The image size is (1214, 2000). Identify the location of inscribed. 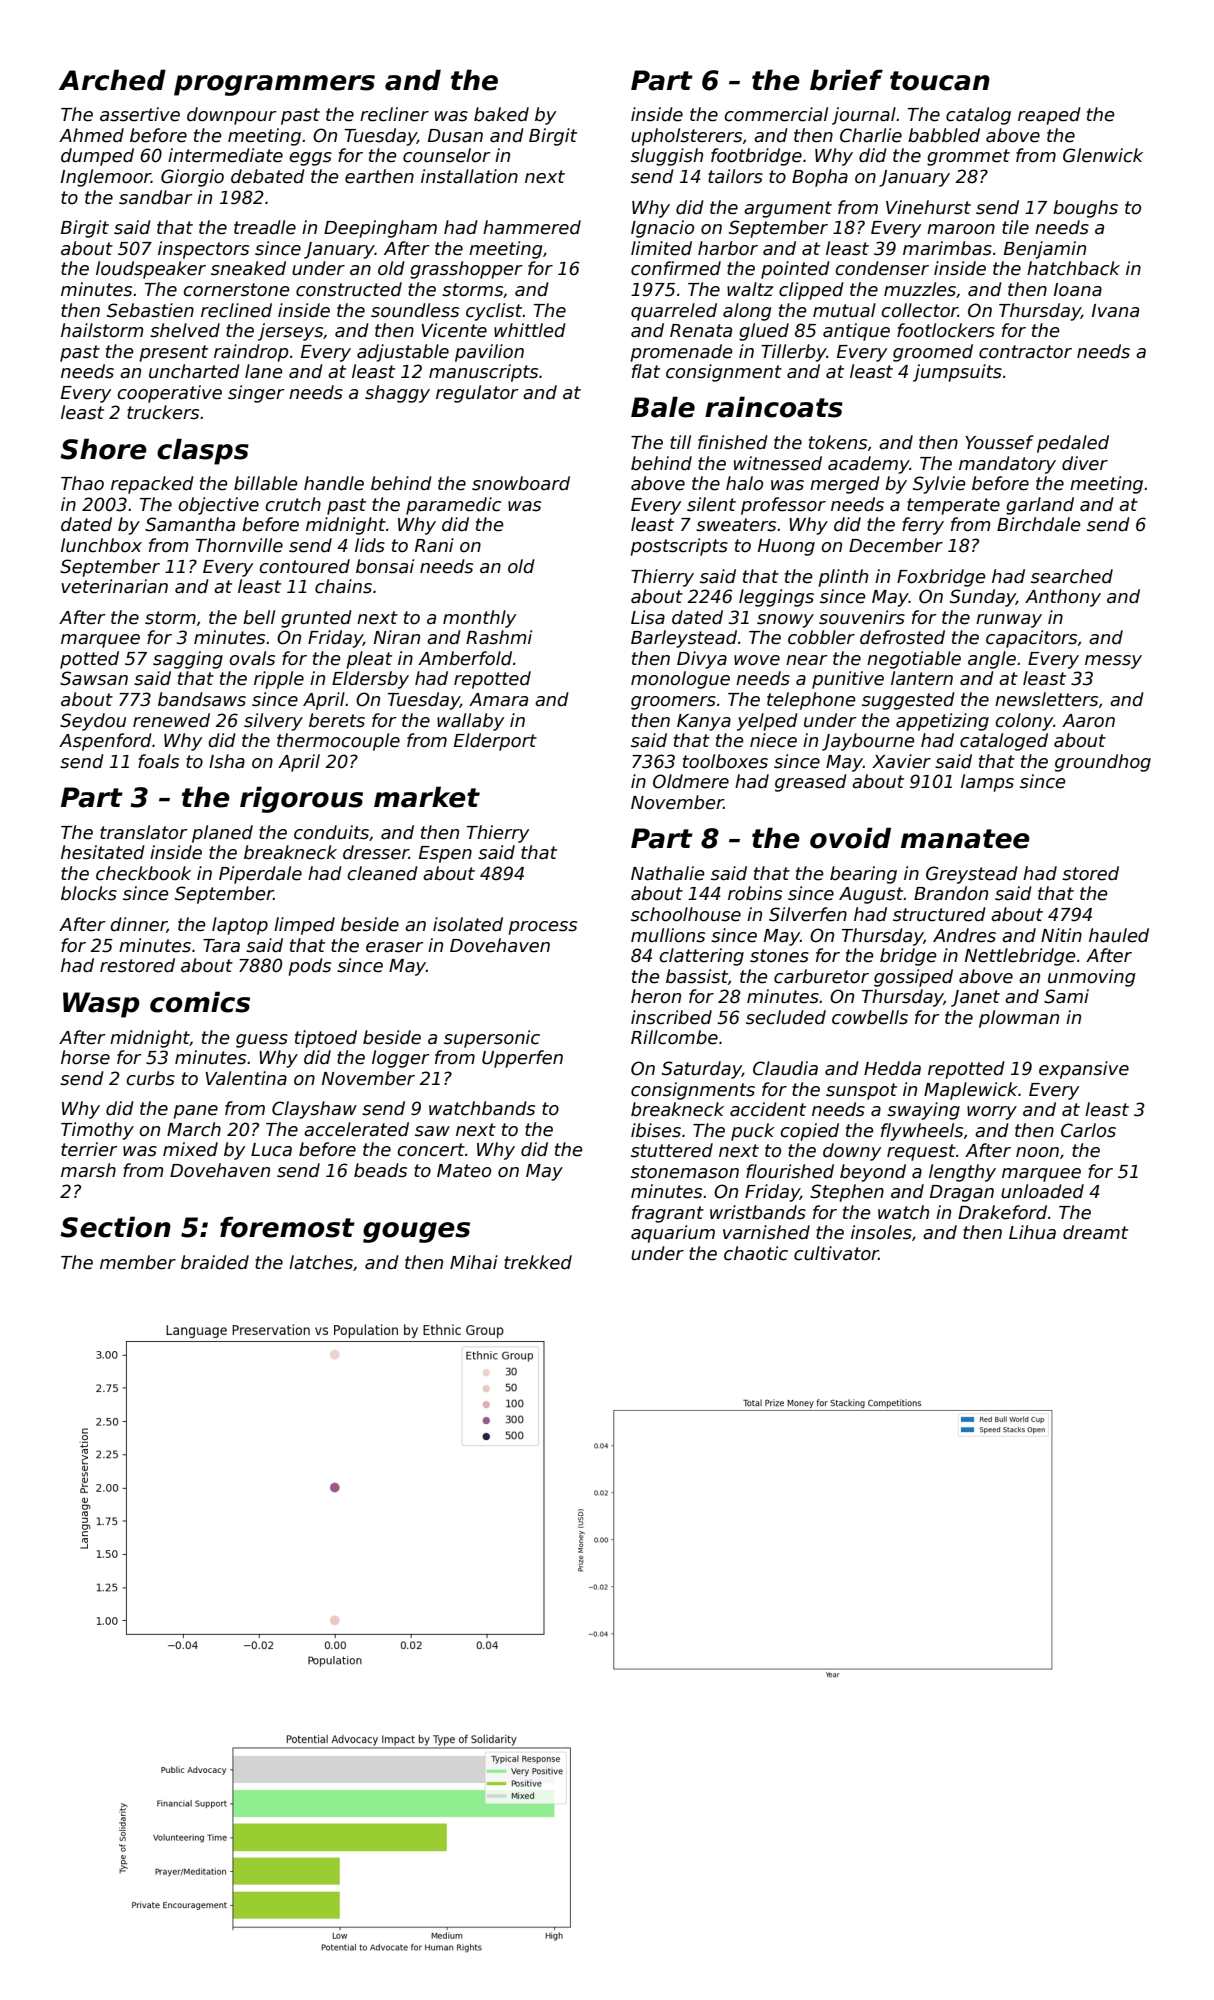
(671, 1017).
